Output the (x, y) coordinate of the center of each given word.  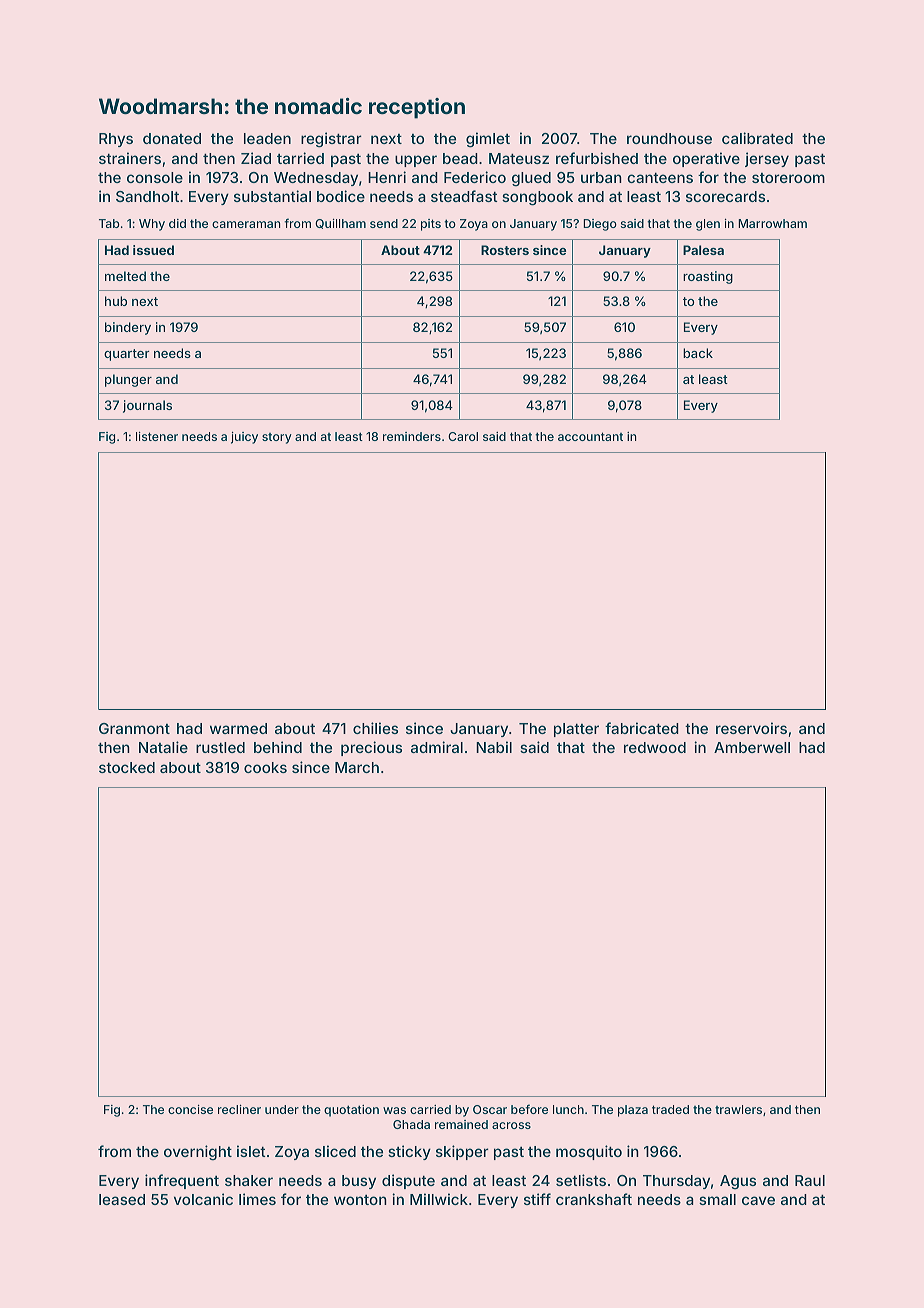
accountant (590, 436)
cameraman (246, 224)
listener (157, 436)
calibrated (757, 138)
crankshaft (594, 1199)
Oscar (490, 1109)
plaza (633, 1111)
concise (190, 1109)
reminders (412, 436)
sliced (335, 1151)
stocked (127, 767)
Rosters (505, 250)
